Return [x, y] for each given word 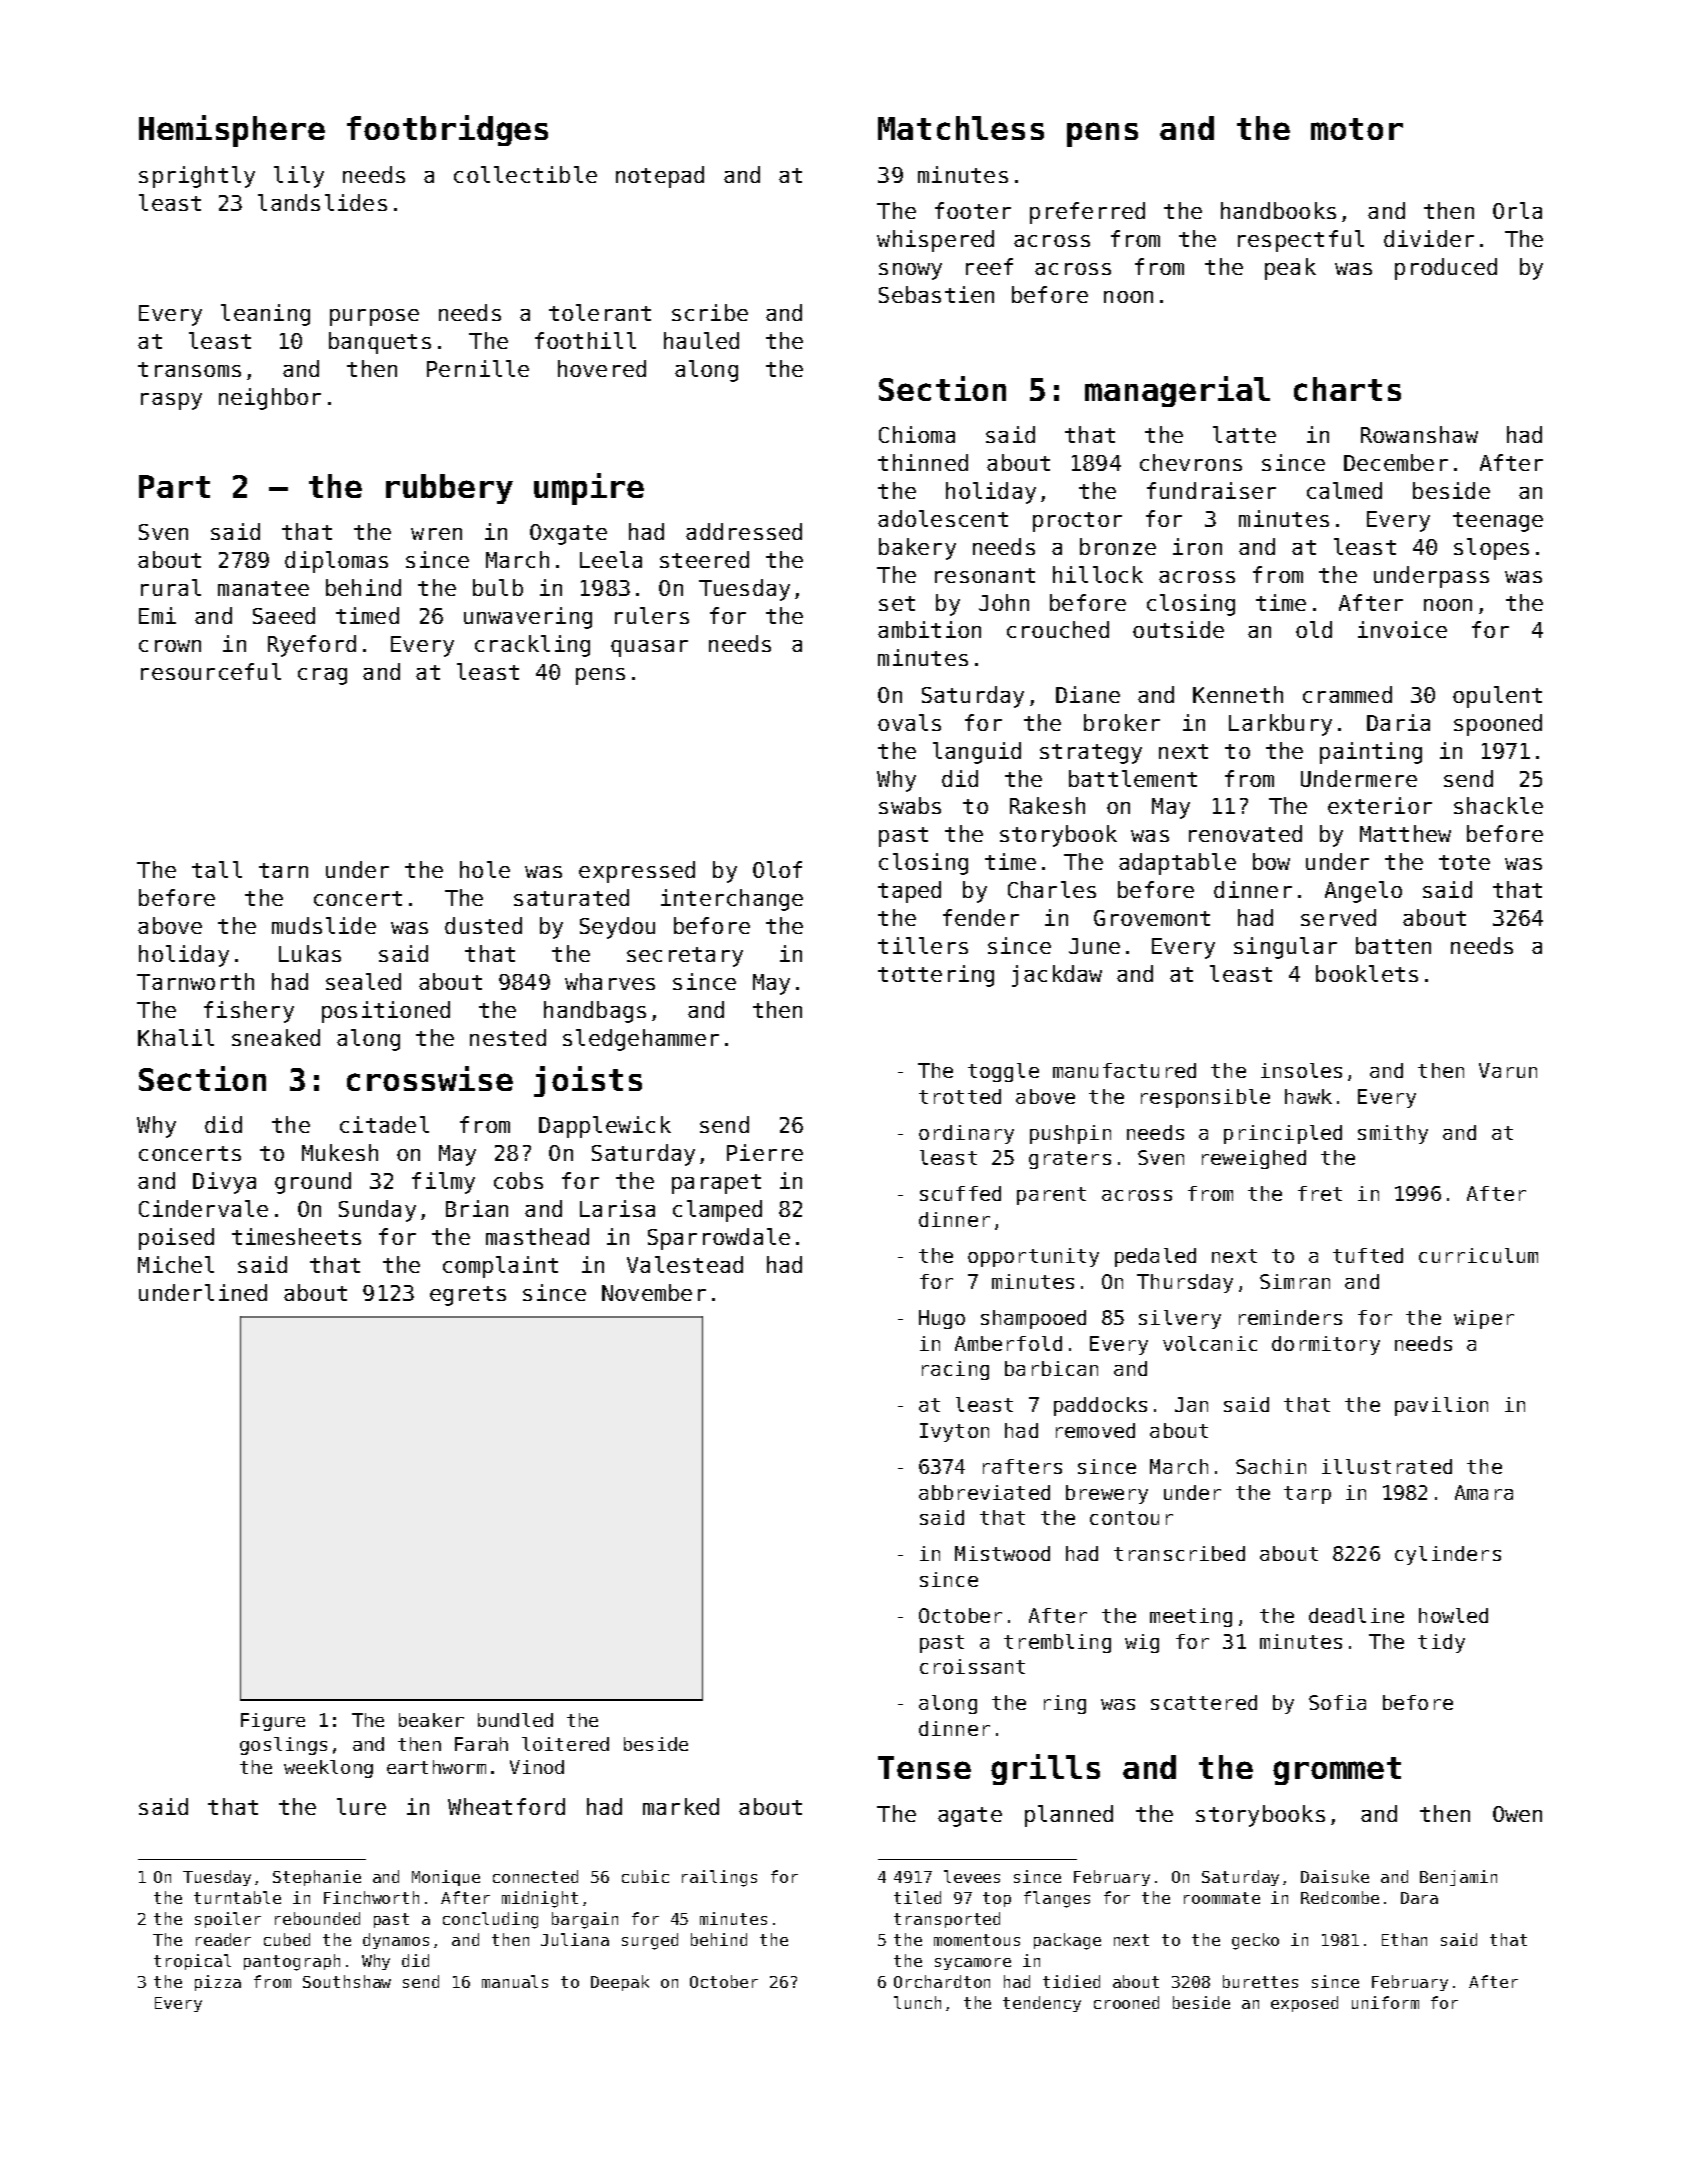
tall [217, 869]
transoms [189, 369]
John [1004, 602]
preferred [1087, 213]
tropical [192, 1962]
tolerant [600, 312]
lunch [917, 2002]
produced [1446, 269]
